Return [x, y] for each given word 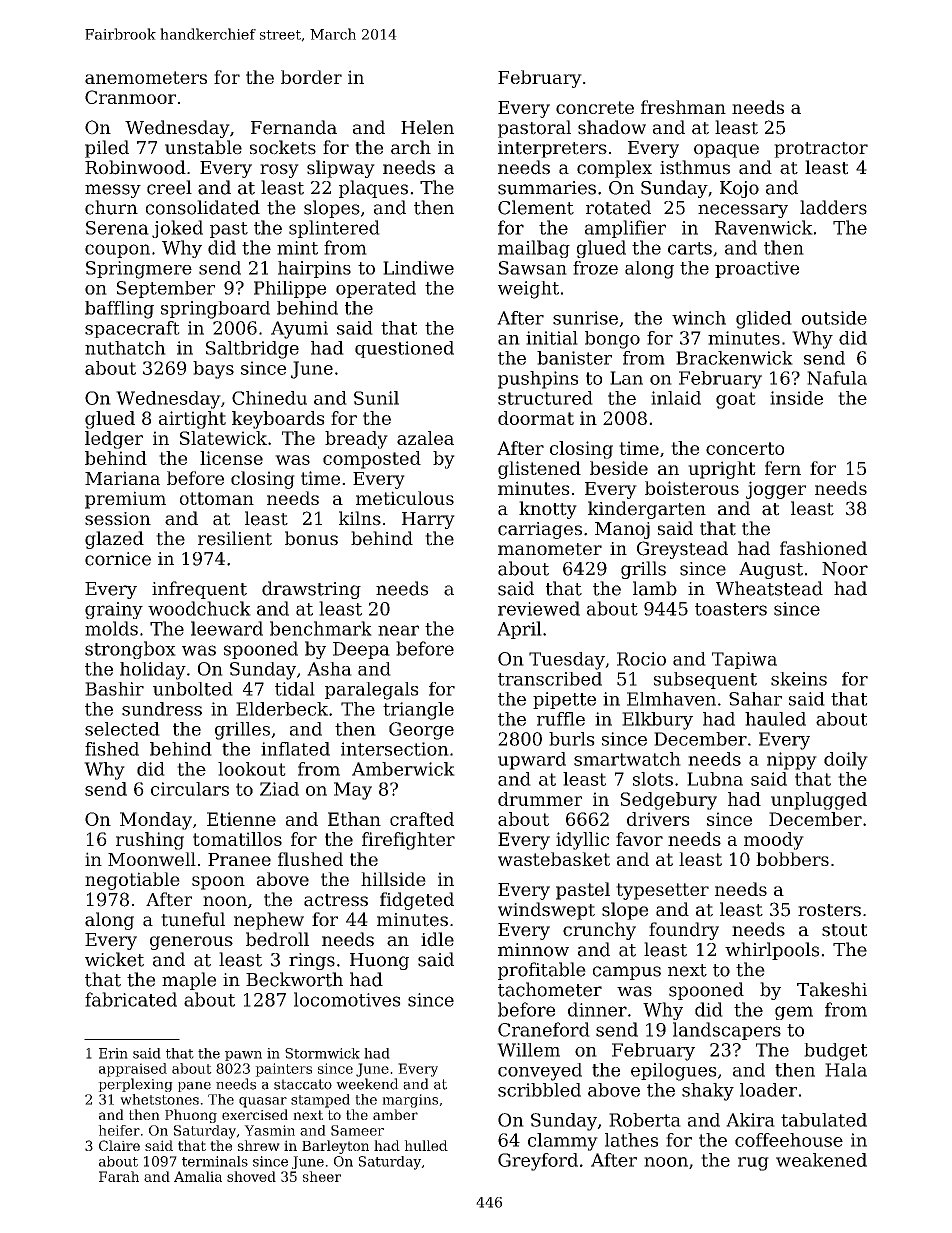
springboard [215, 310]
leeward [227, 628]
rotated [618, 207]
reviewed [539, 608]
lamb [655, 588]
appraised [133, 1070]
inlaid [676, 398]
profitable [542, 971]
